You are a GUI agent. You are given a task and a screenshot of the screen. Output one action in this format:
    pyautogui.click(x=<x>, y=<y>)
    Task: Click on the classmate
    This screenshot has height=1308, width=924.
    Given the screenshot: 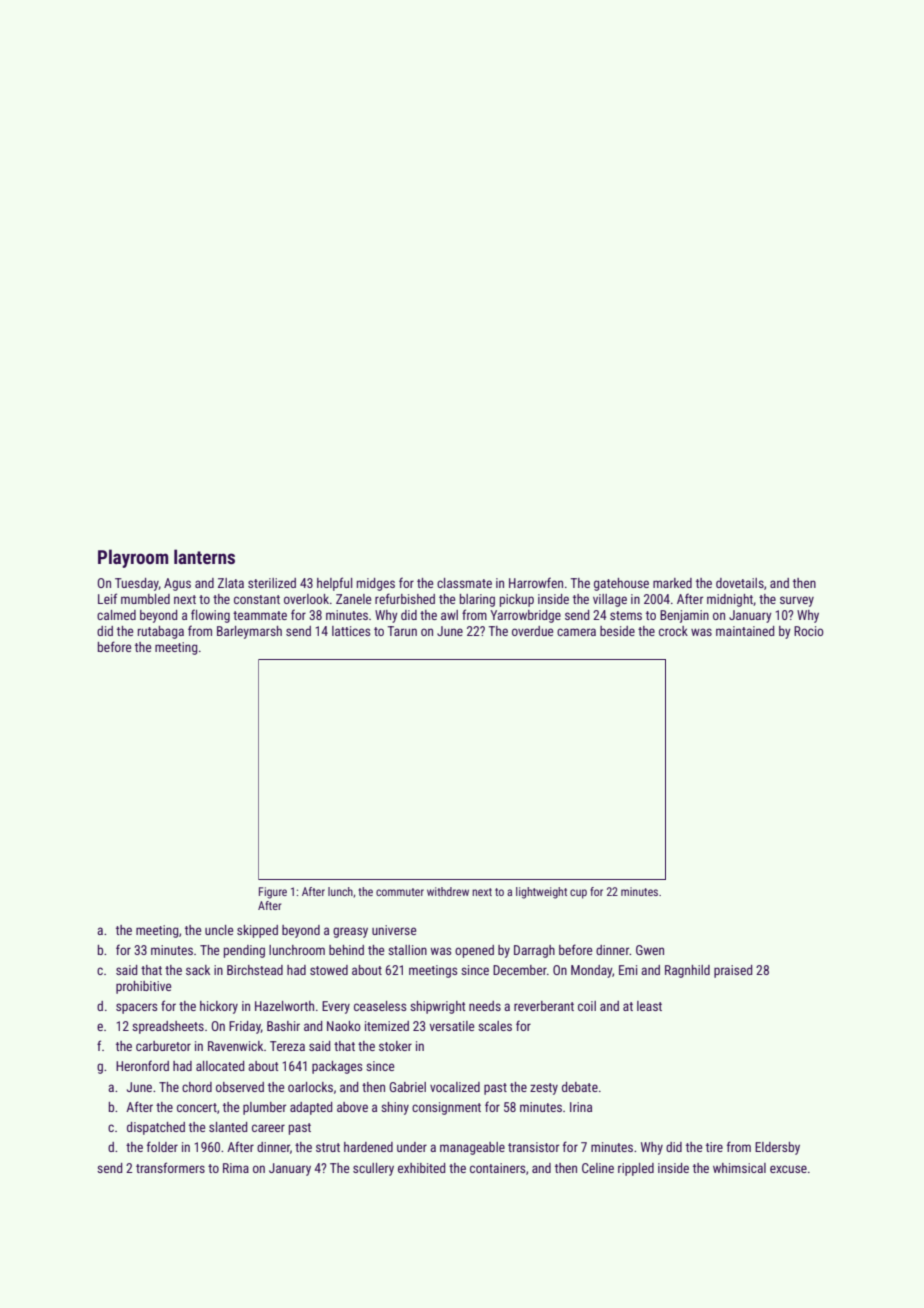 What is the action you would take?
    pyautogui.click(x=464, y=583)
